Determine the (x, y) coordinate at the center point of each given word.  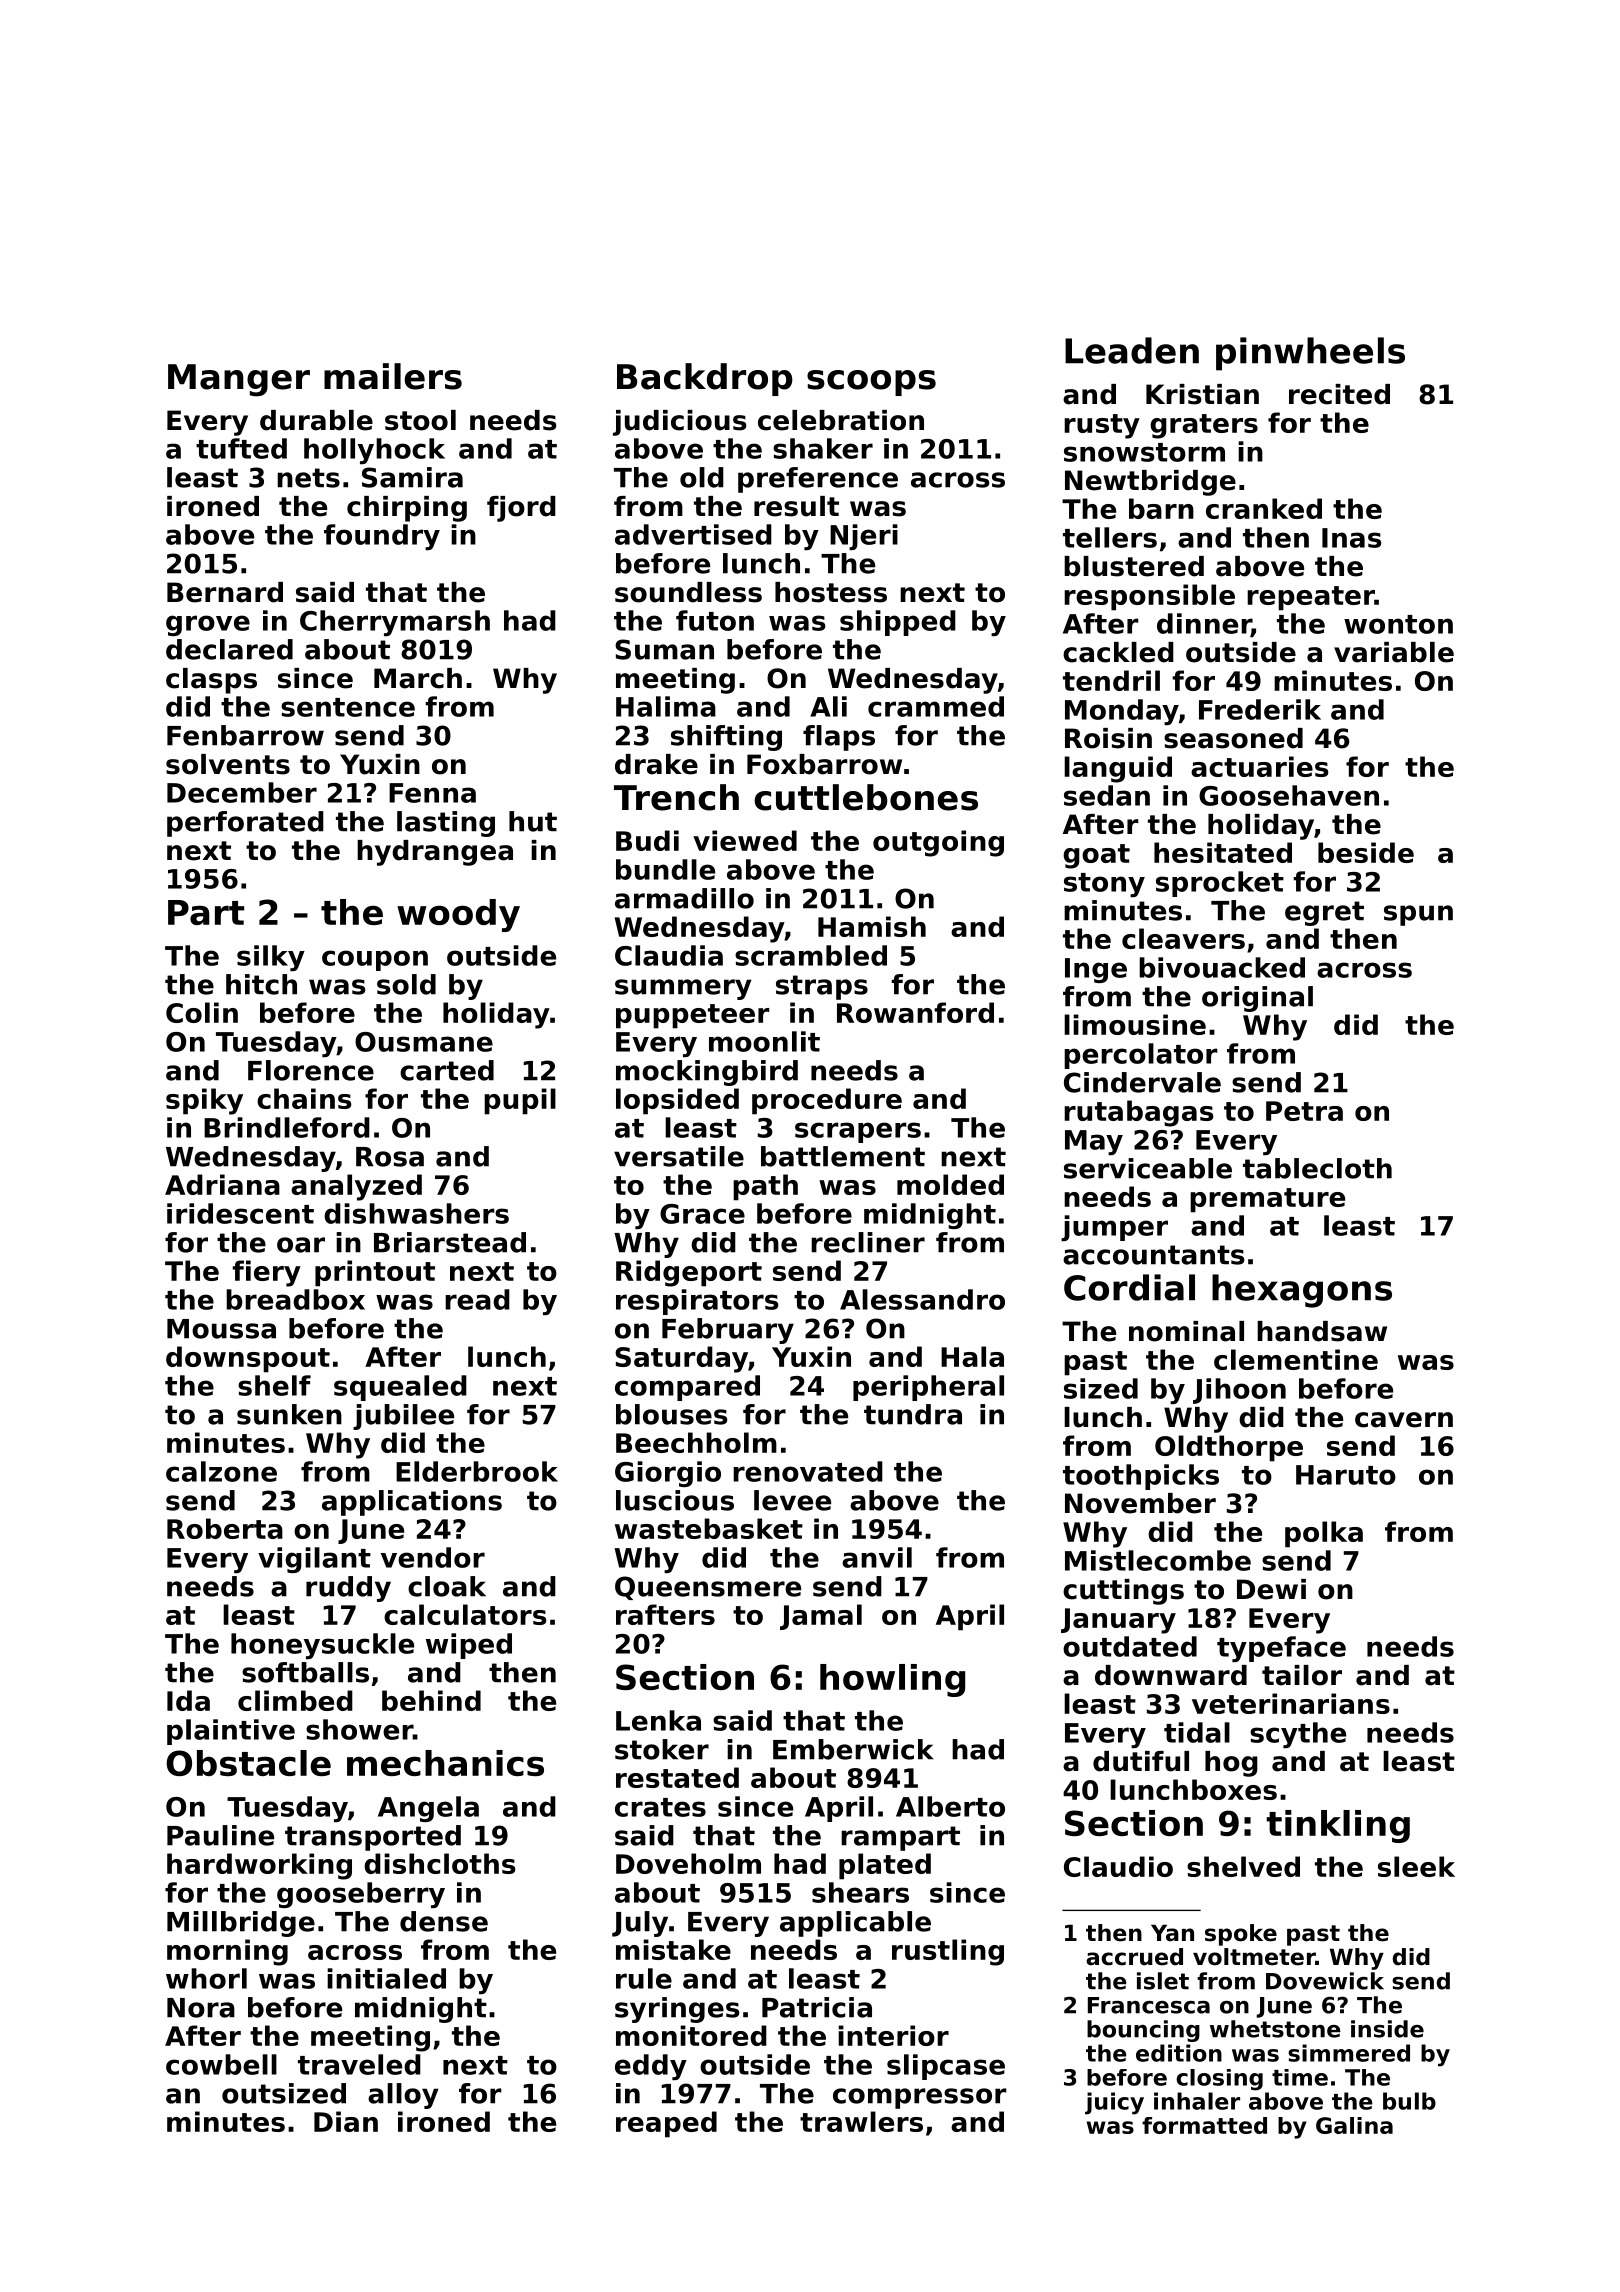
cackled (1118, 652)
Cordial (1129, 1287)
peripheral (928, 1388)
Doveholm (688, 1863)
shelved (1243, 1866)
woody (458, 915)
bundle (665, 869)
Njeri (864, 537)
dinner (1204, 624)
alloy (403, 2096)
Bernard (225, 592)
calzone (221, 1471)
